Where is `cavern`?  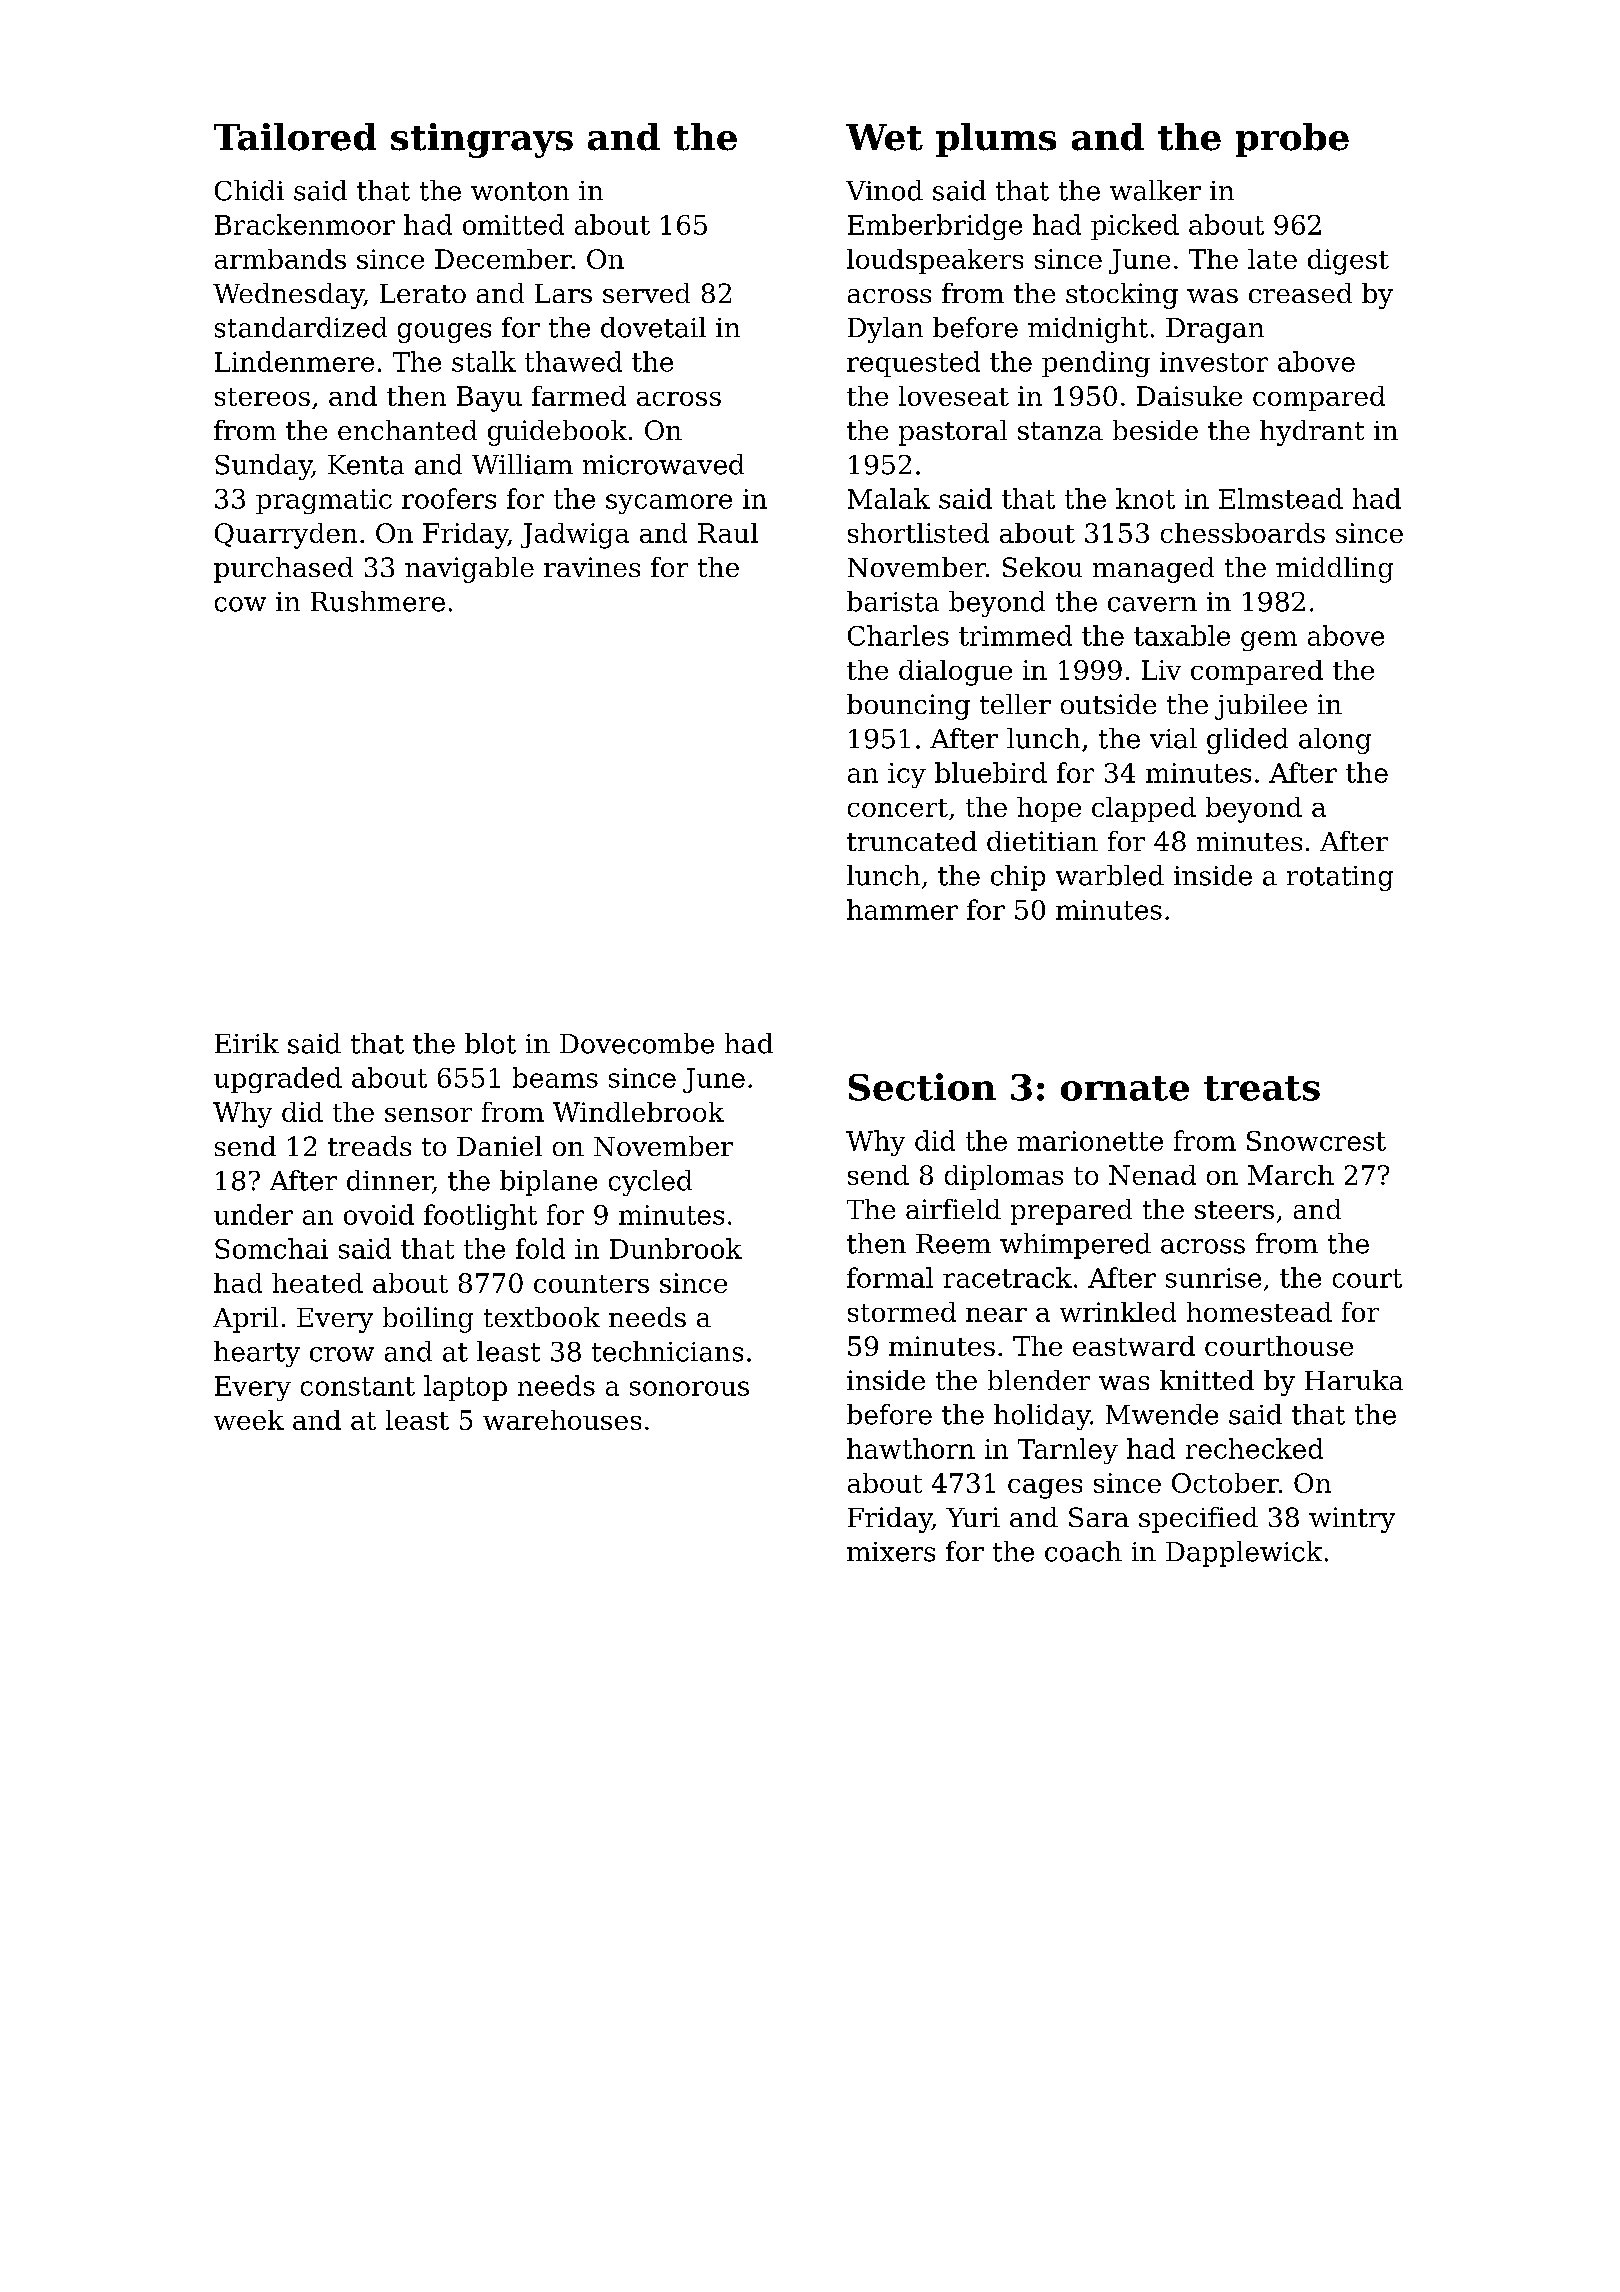
cavern is located at coordinates (1152, 604).
